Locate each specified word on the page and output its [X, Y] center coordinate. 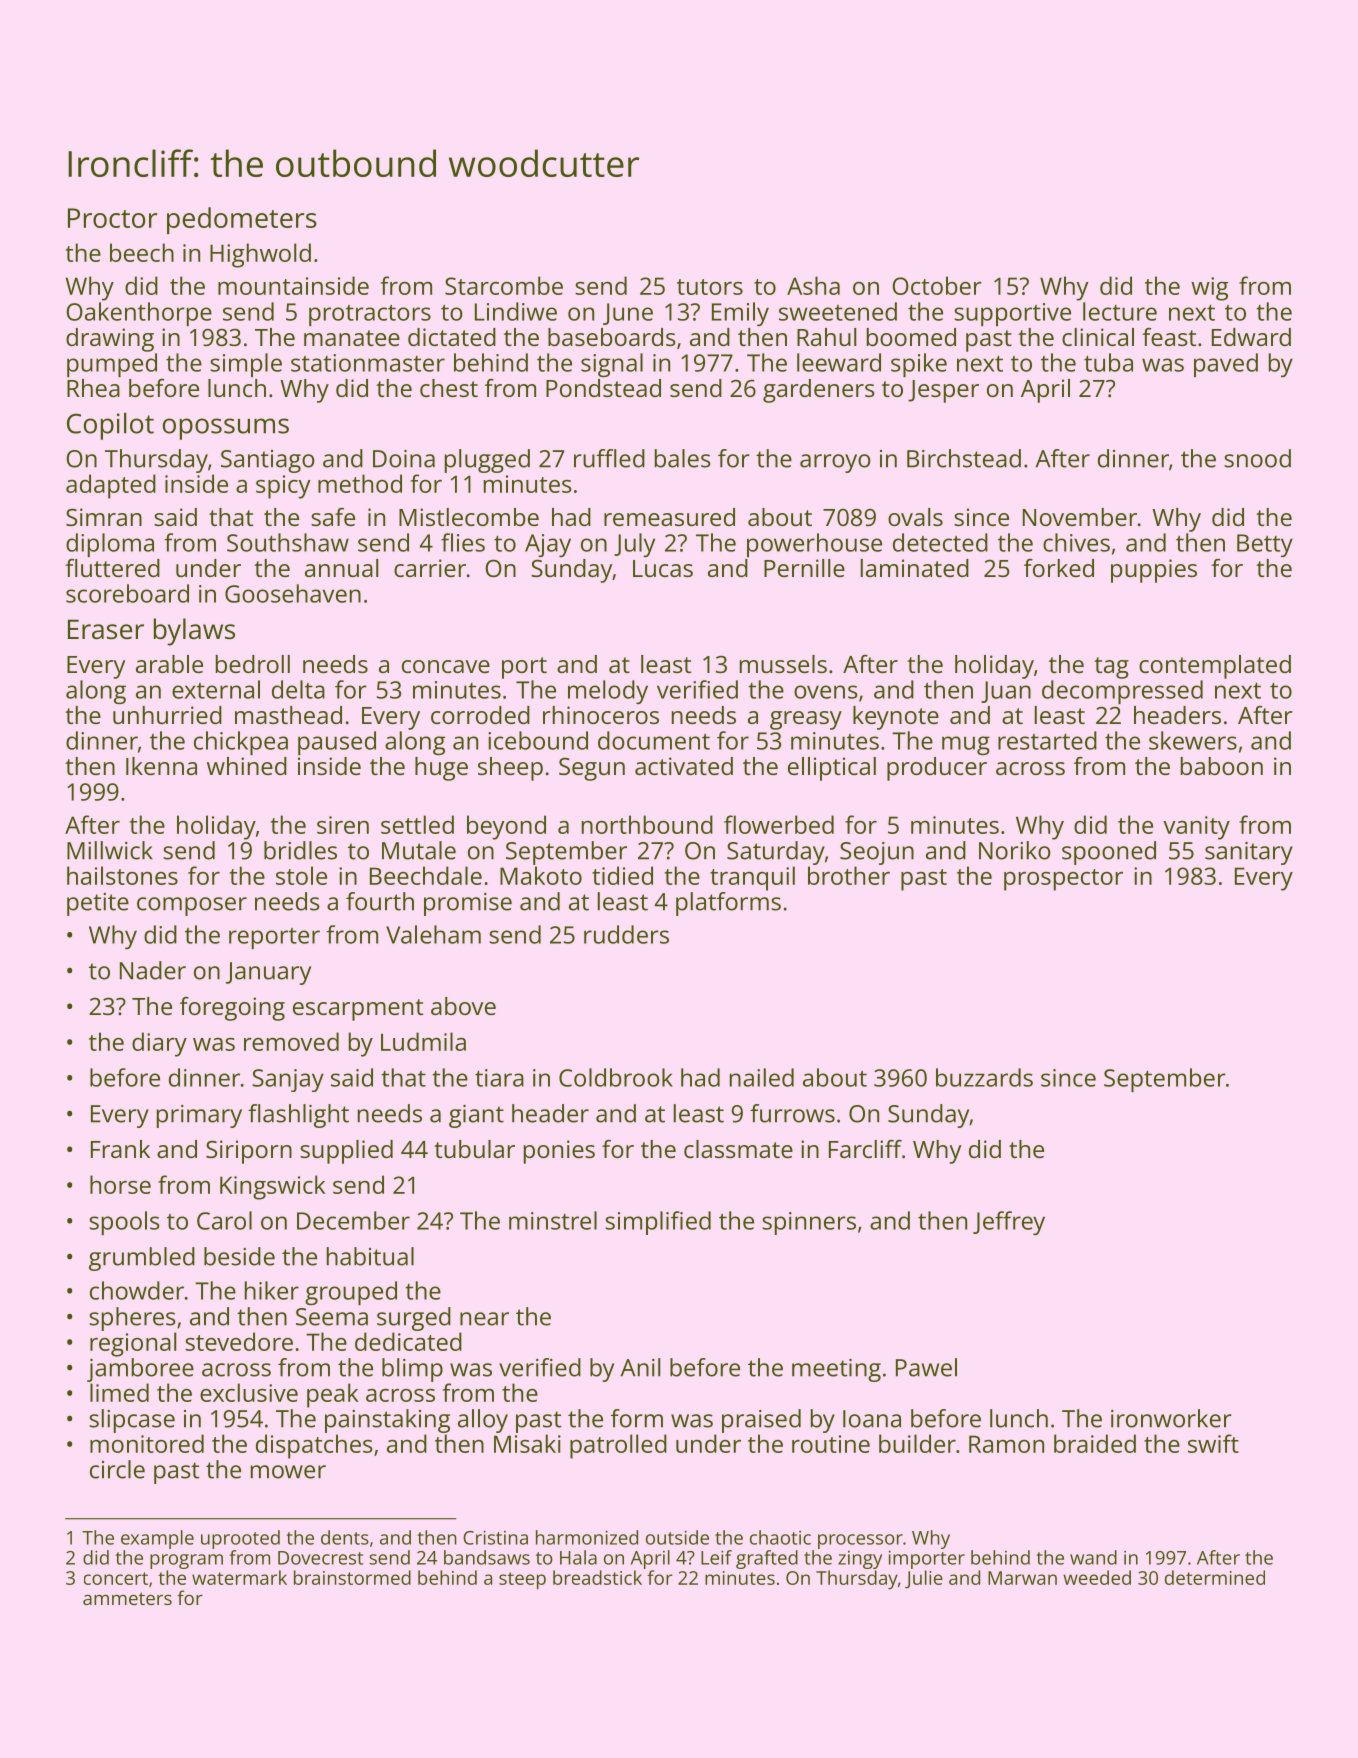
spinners [809, 1223]
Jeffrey [1009, 1223]
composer [192, 906]
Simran [104, 517]
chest [449, 388]
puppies [1154, 571]
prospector [1063, 880]
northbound [647, 824]
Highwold [260, 255]
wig [1209, 289]
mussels [783, 664]
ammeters [127, 1598]
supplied [346, 1152]
